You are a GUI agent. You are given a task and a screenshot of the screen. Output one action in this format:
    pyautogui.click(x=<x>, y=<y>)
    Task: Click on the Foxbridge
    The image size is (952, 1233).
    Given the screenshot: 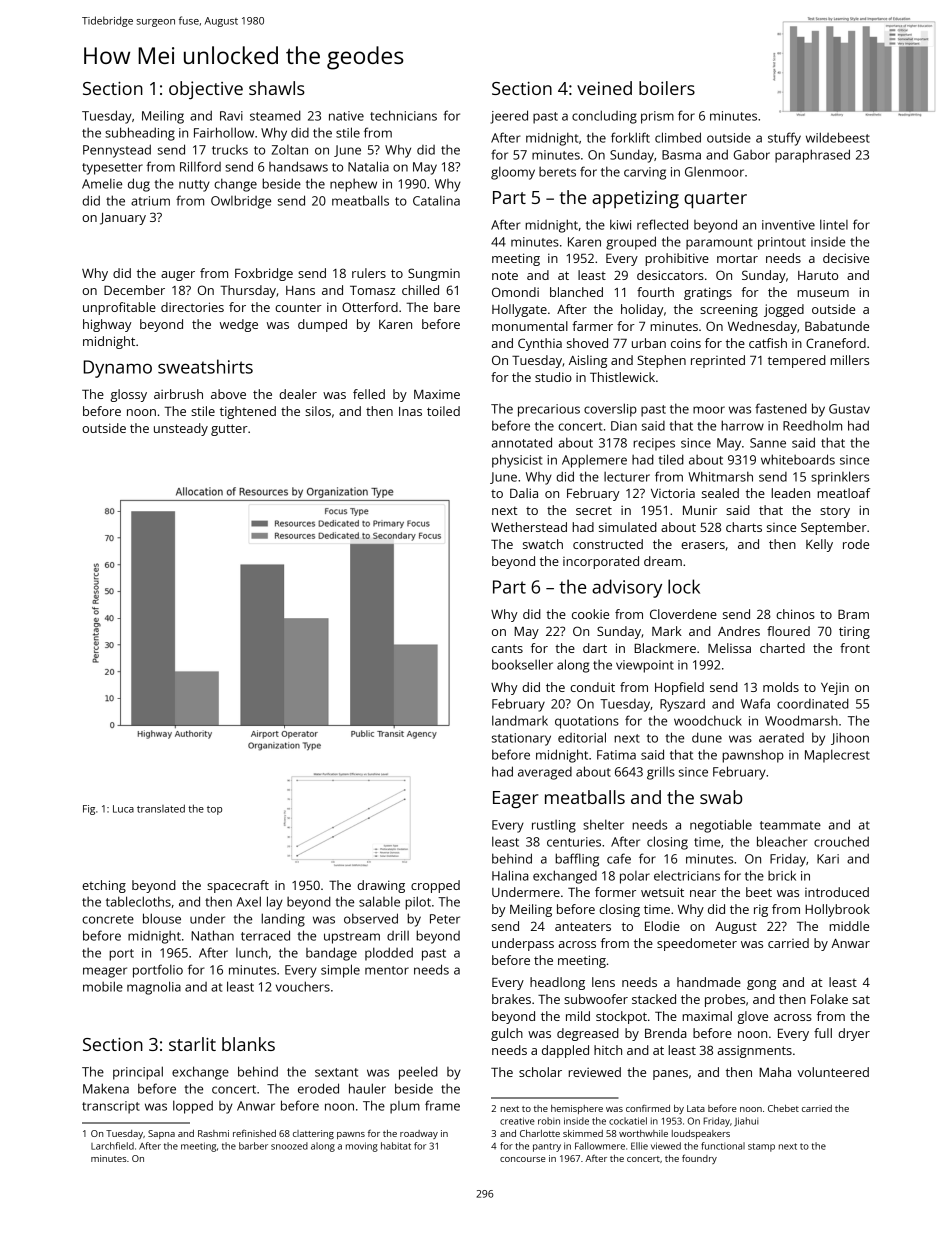 What is the action you would take?
    pyautogui.click(x=264, y=274)
